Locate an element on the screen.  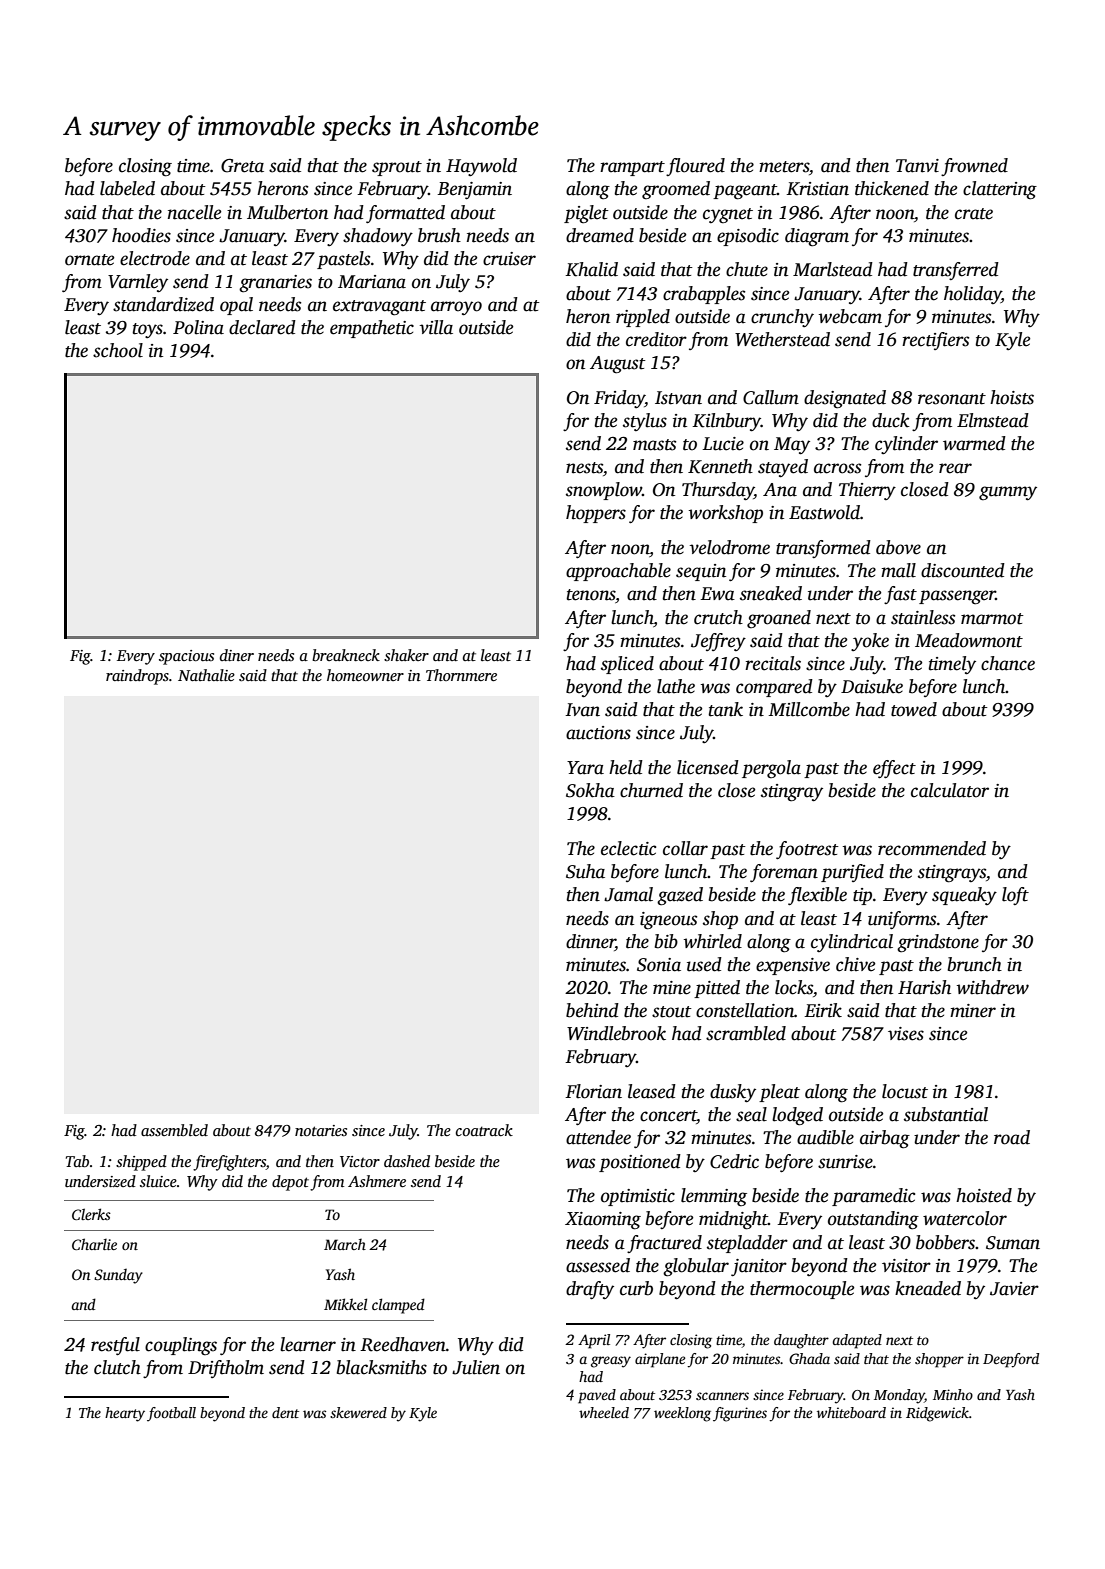
raindrops is located at coordinates (137, 677).
